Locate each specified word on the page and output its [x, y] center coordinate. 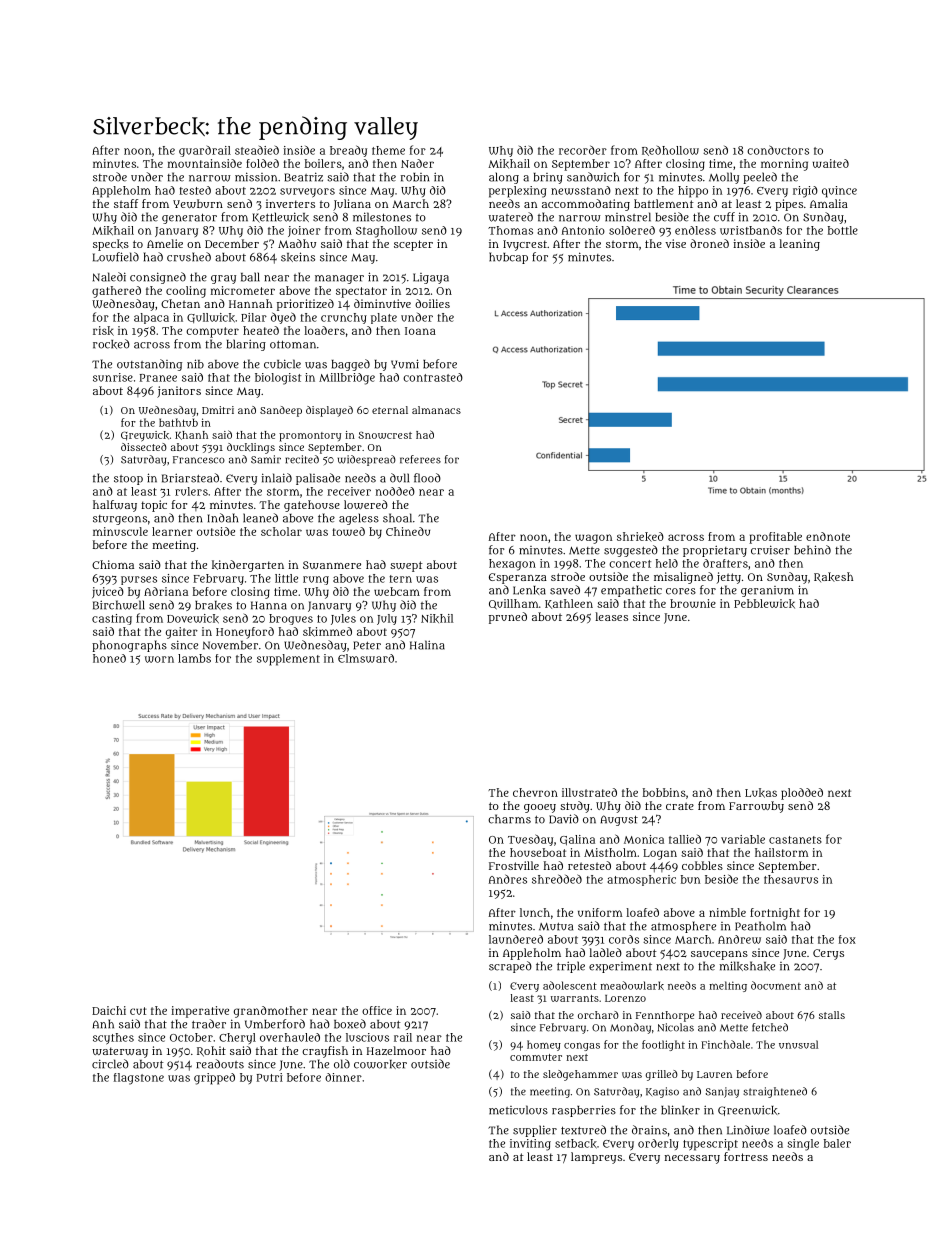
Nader [417, 163]
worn [159, 659]
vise [675, 243]
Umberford [275, 1024]
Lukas [761, 793]
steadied [257, 150]
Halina [427, 645]
